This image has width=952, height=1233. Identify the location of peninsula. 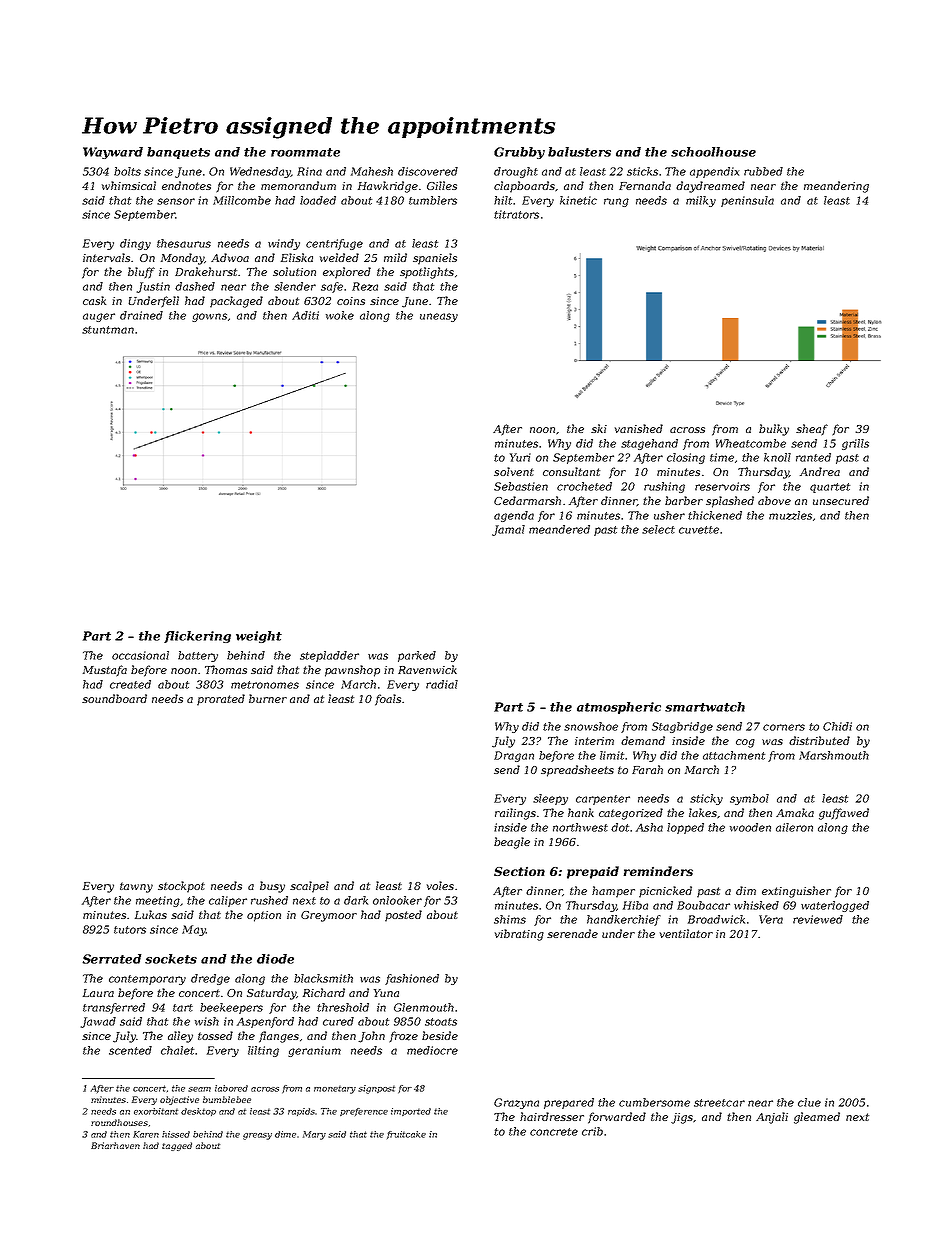
(747, 201).
